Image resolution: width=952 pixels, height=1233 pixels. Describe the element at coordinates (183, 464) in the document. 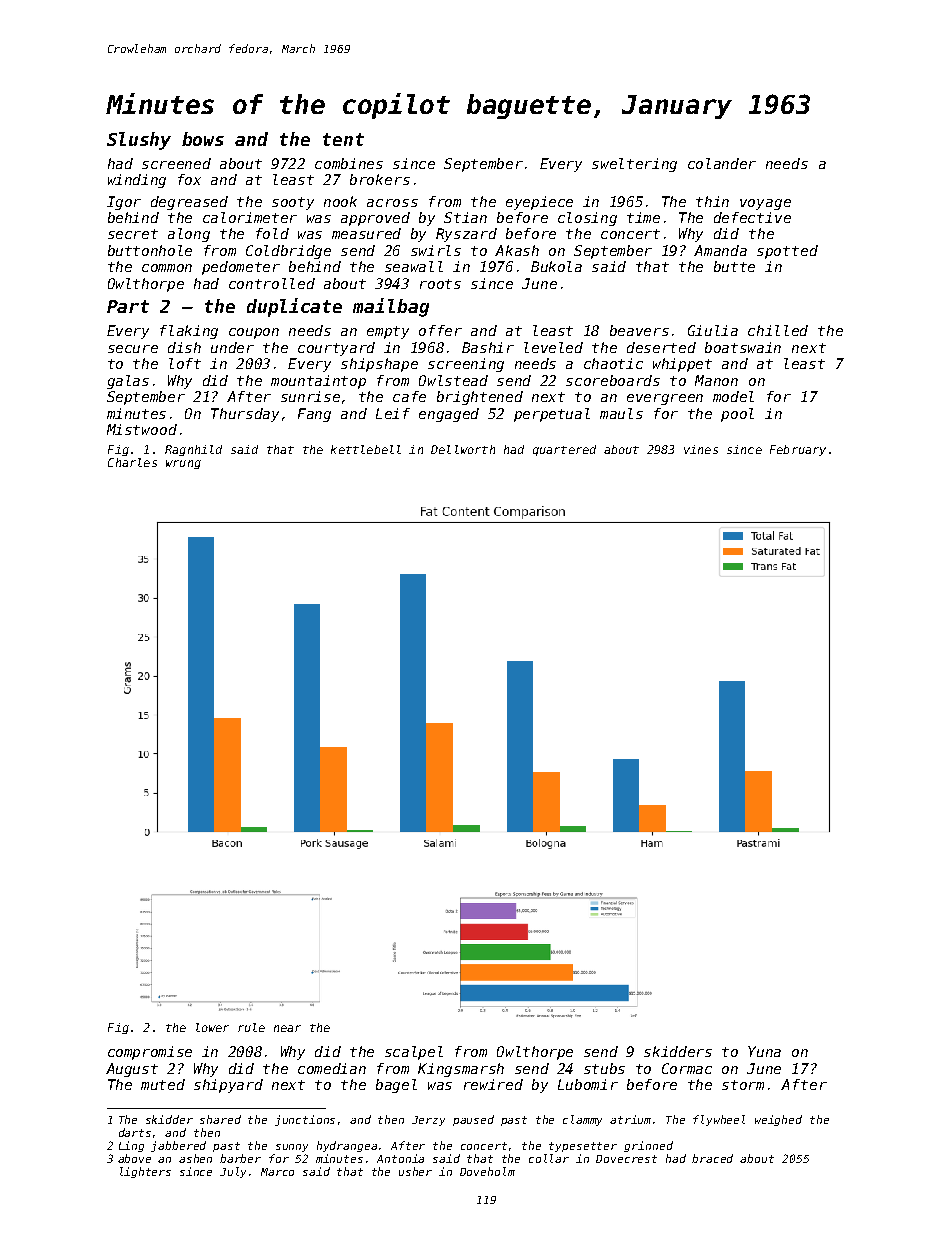

I see `wrung` at that location.
